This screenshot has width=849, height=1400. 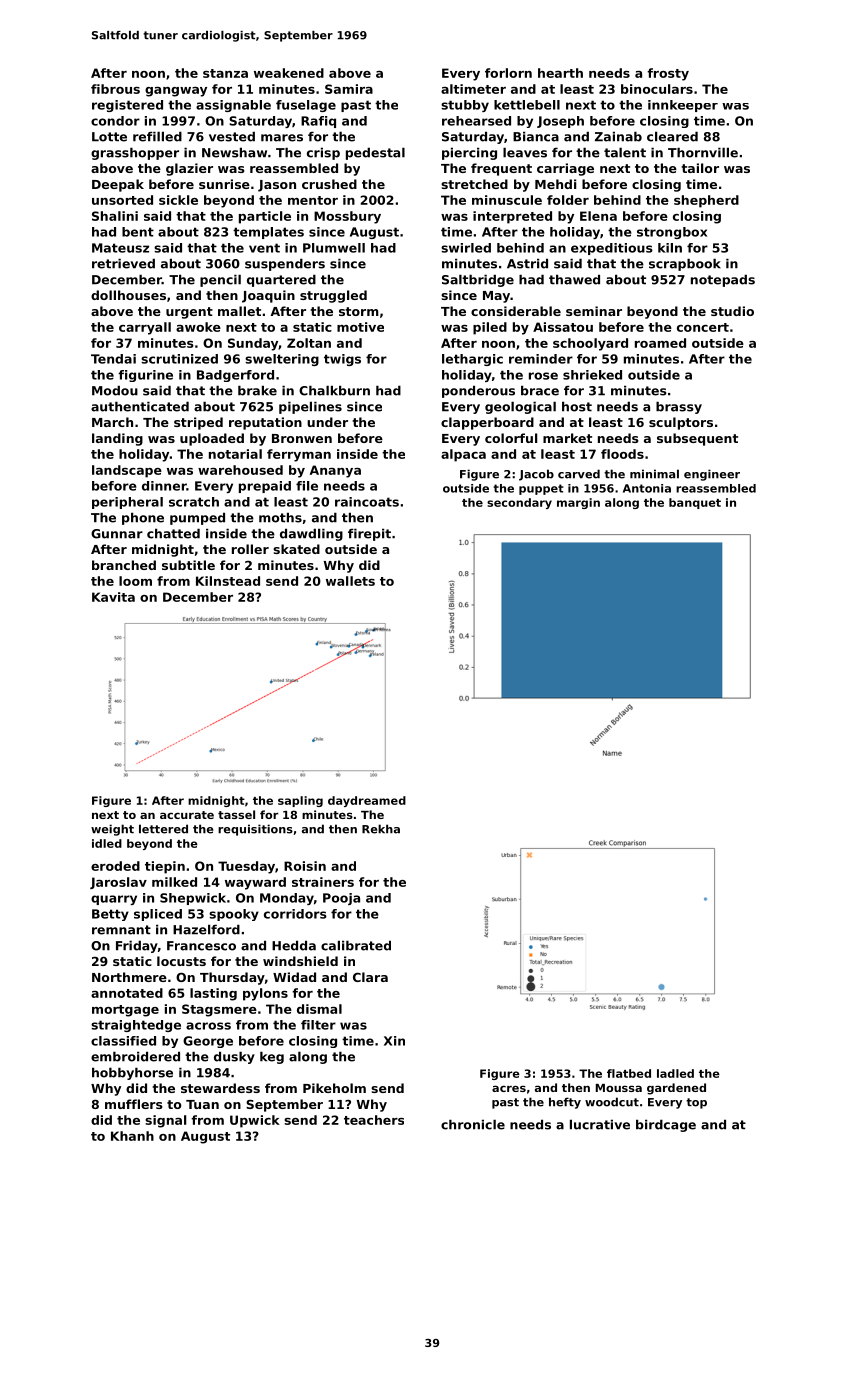 I want to click on flatbed, so click(x=629, y=1073).
